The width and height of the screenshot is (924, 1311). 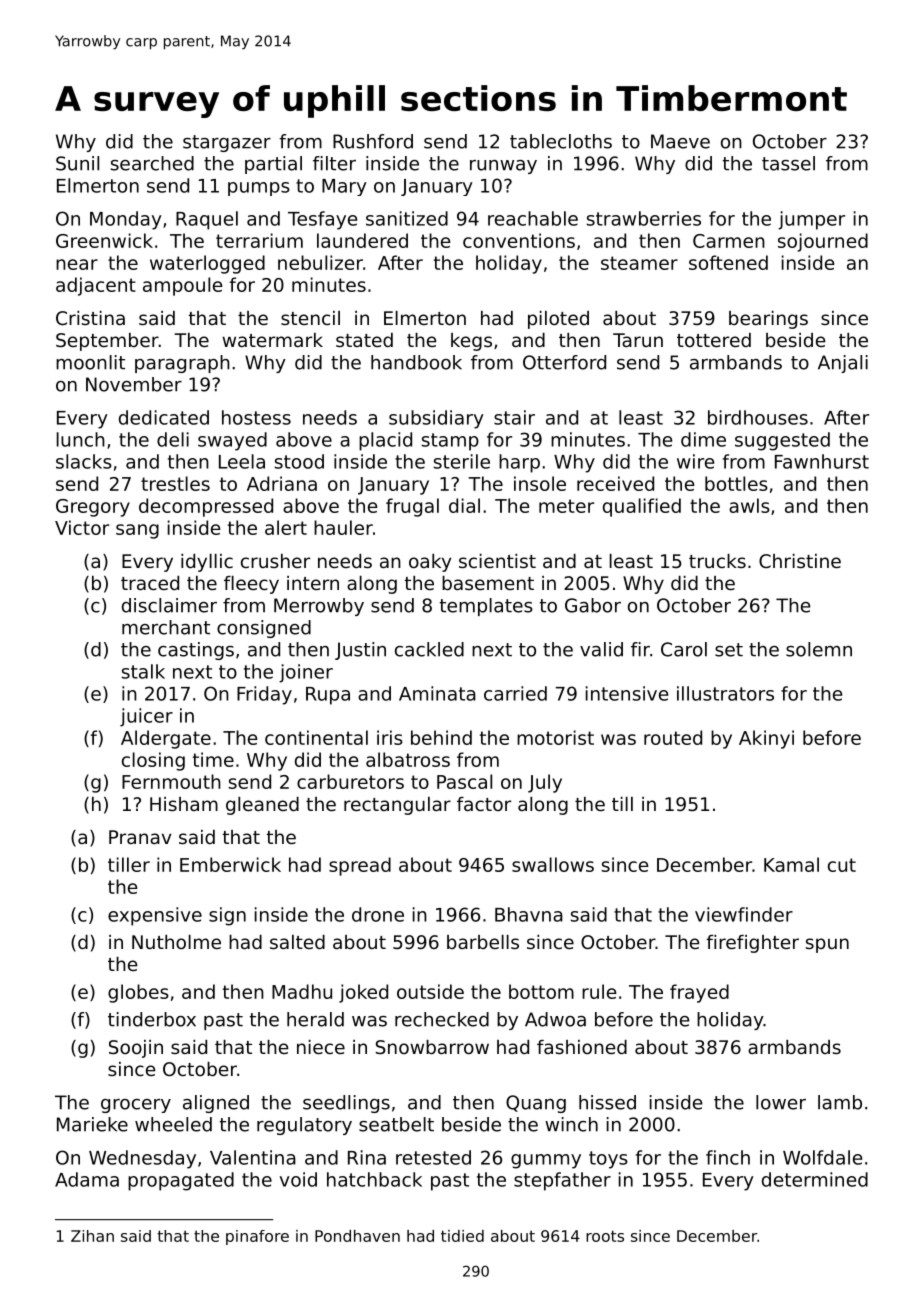 I want to click on stargazer, so click(x=227, y=143).
